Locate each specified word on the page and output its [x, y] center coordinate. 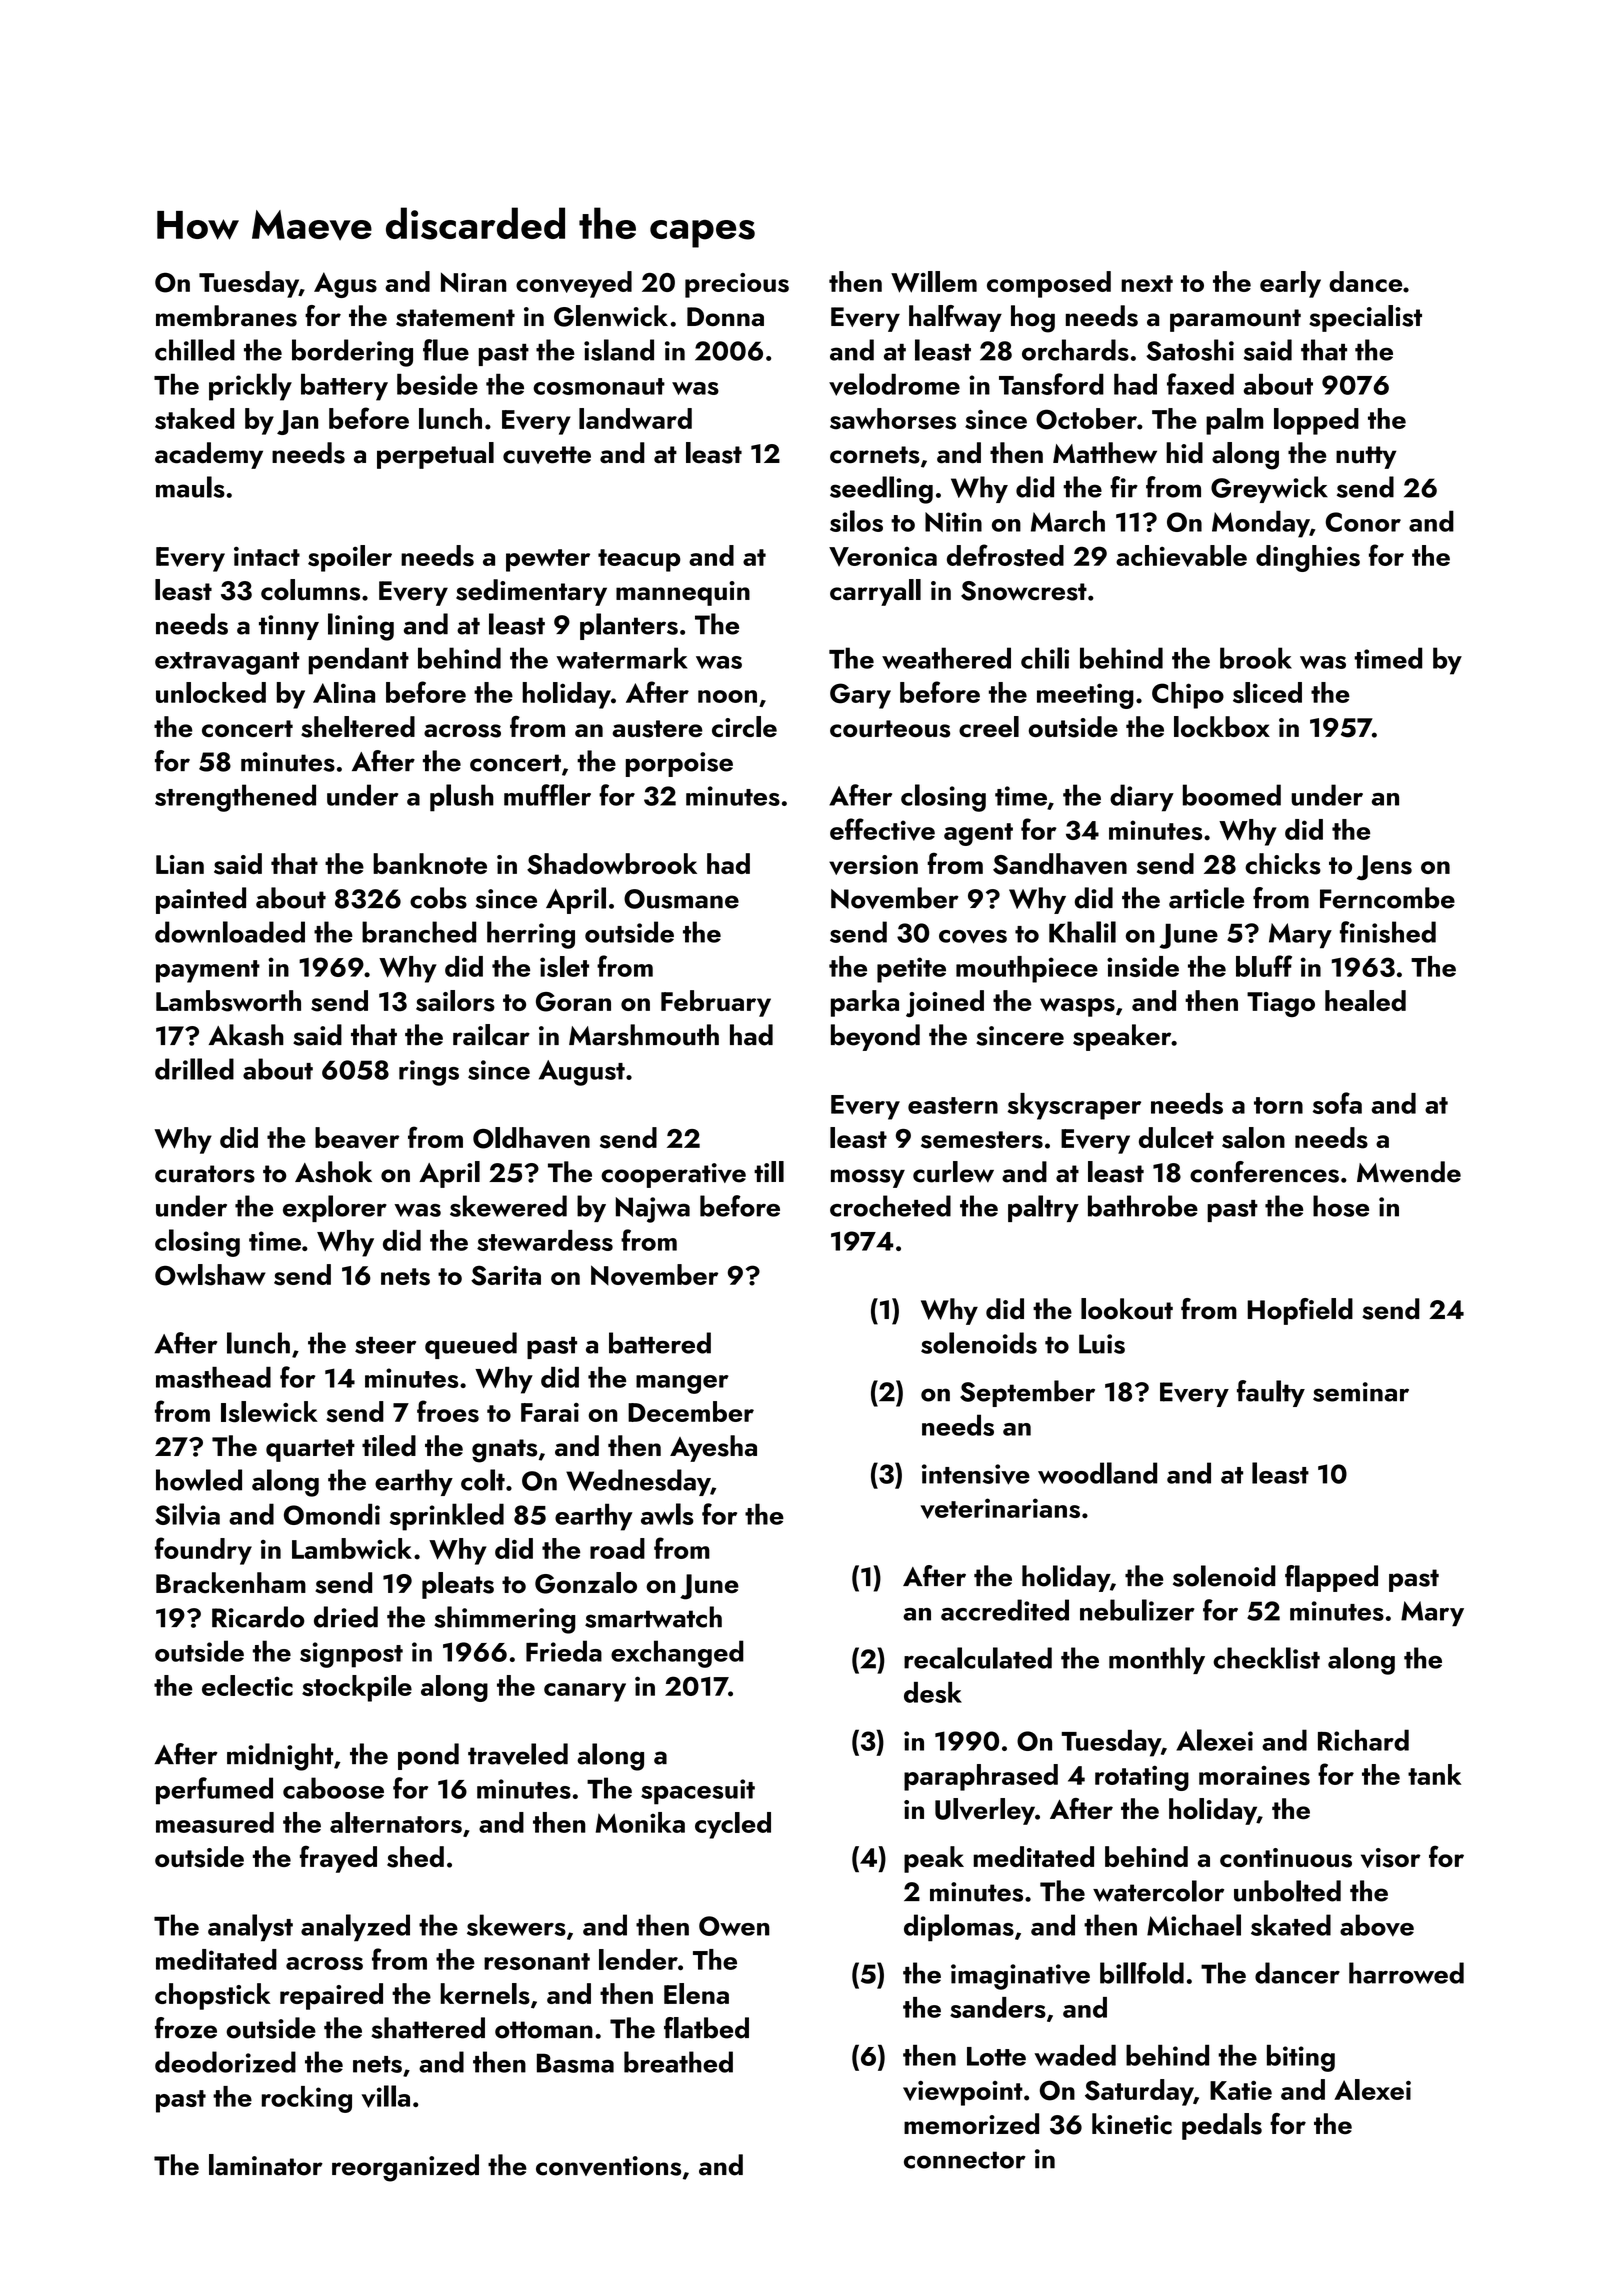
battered [660, 1343]
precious [737, 285]
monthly [1157, 1660]
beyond [875, 1037]
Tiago [1281, 1004]
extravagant [227, 663]
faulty [1271, 1393]
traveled [518, 1754]
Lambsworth [228, 1001]
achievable [1181, 556]
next [1147, 283]
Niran [474, 282]
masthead [213, 1377]
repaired [331, 1996]
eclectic [247, 1685]
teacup [639, 560]
